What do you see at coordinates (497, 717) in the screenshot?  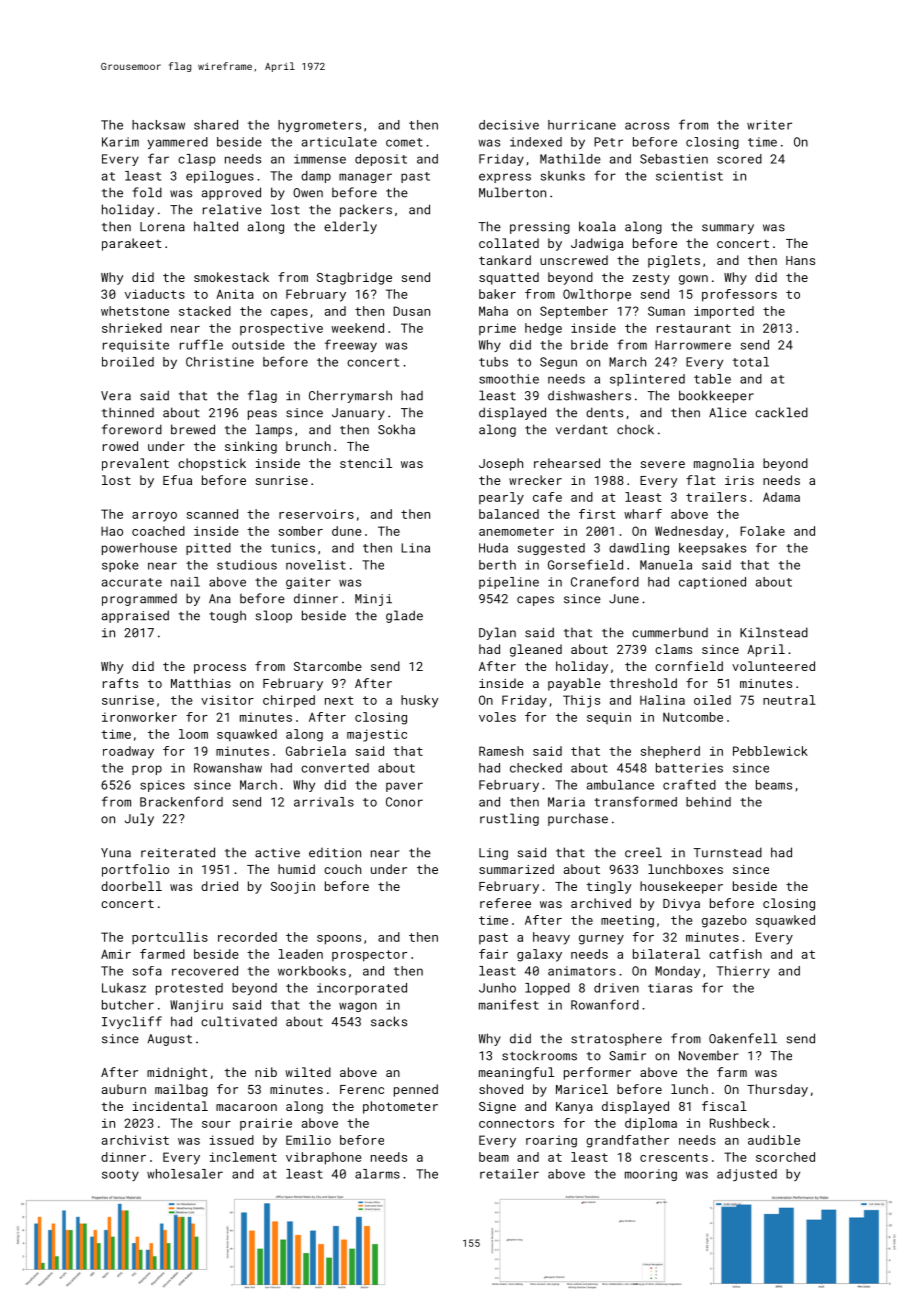 I see `voles` at bounding box center [497, 717].
